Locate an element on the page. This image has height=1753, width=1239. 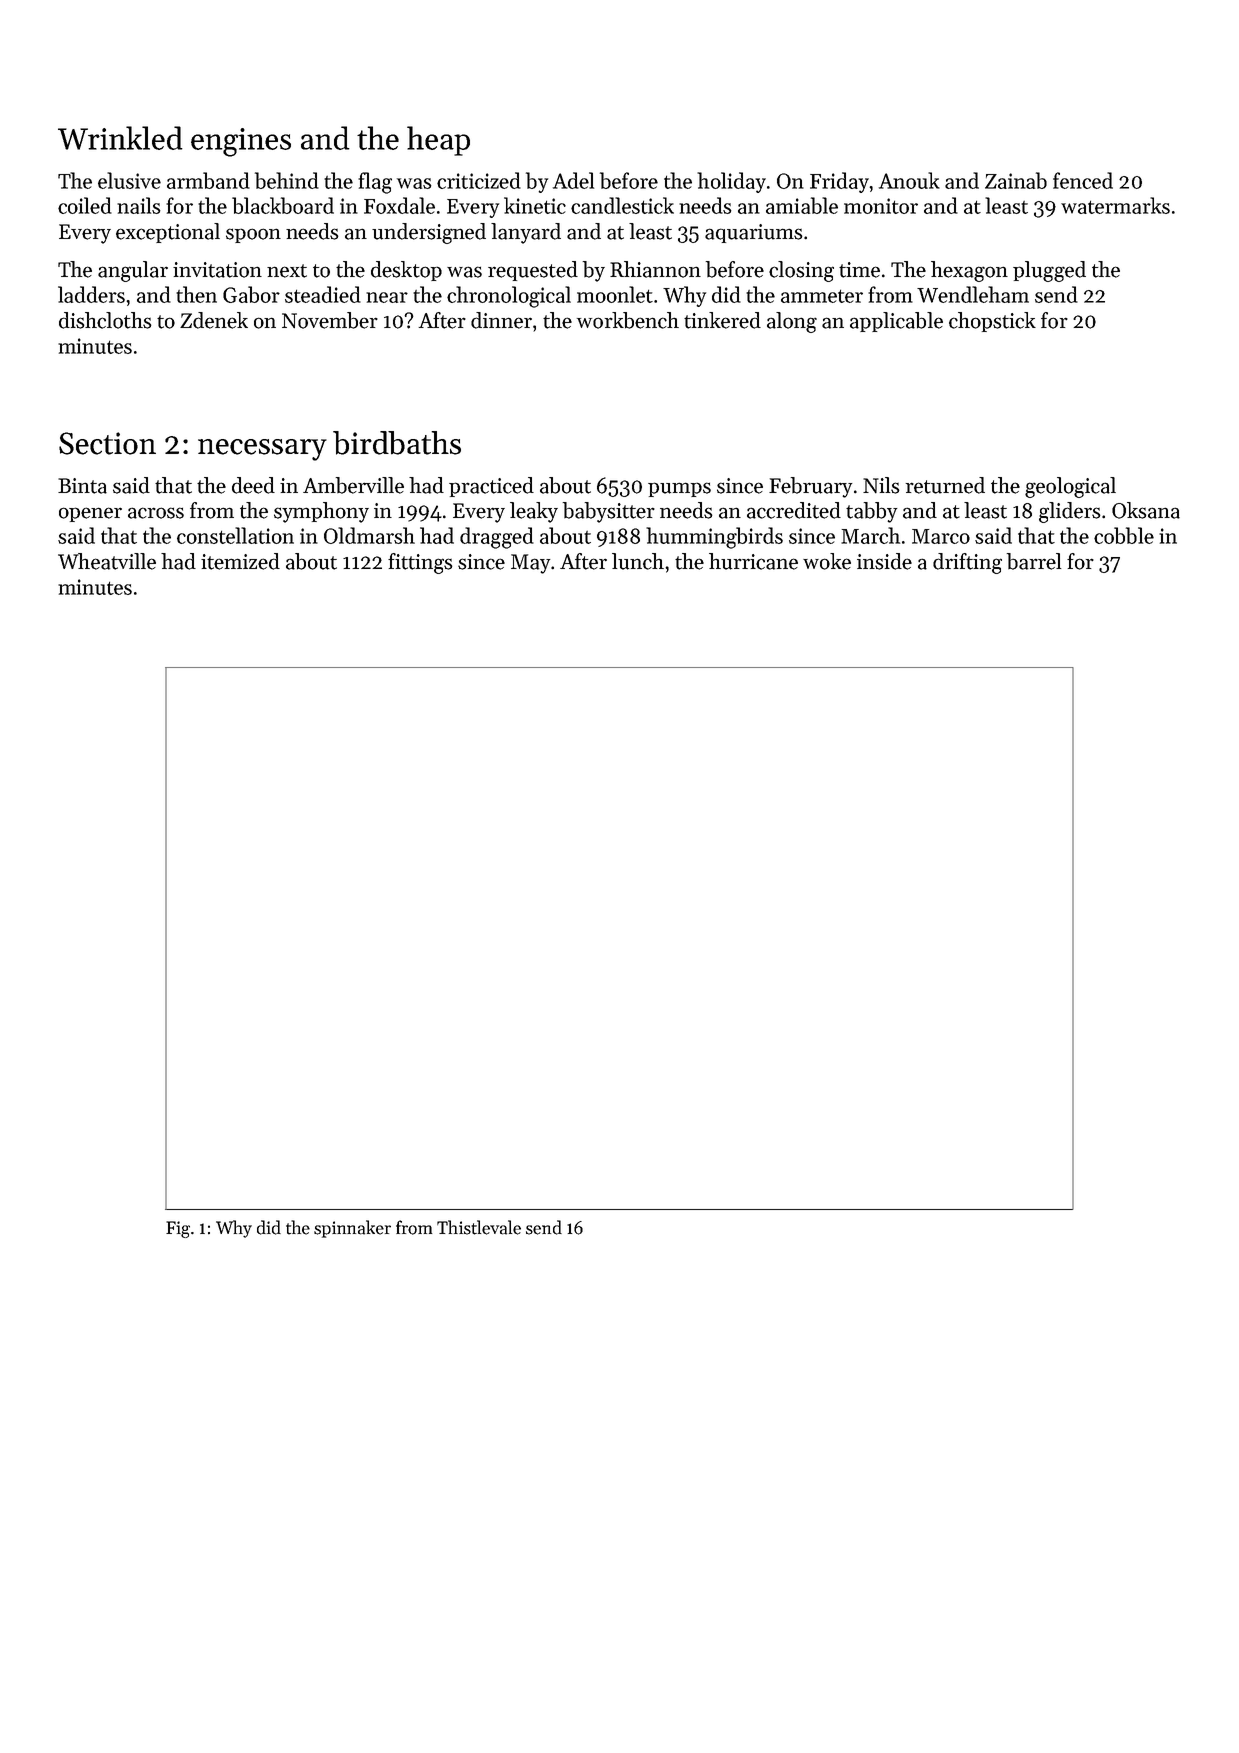
lunch is located at coordinates (638, 561).
